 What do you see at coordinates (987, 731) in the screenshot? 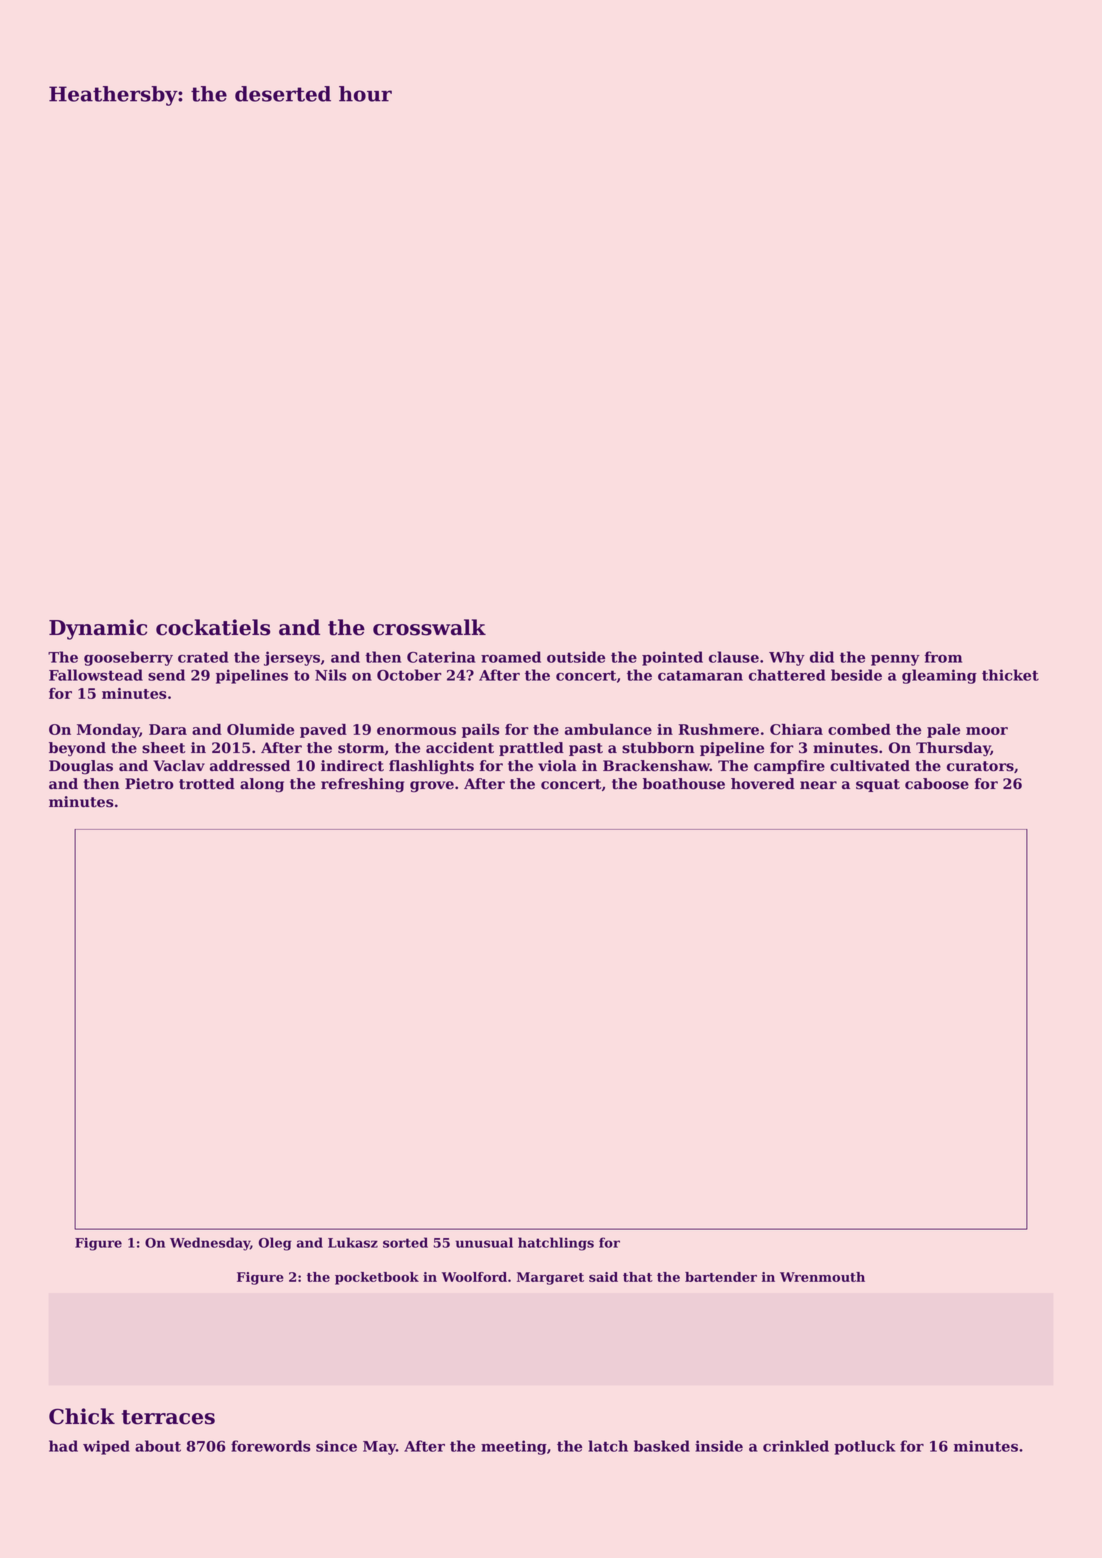
I see `moor` at bounding box center [987, 731].
